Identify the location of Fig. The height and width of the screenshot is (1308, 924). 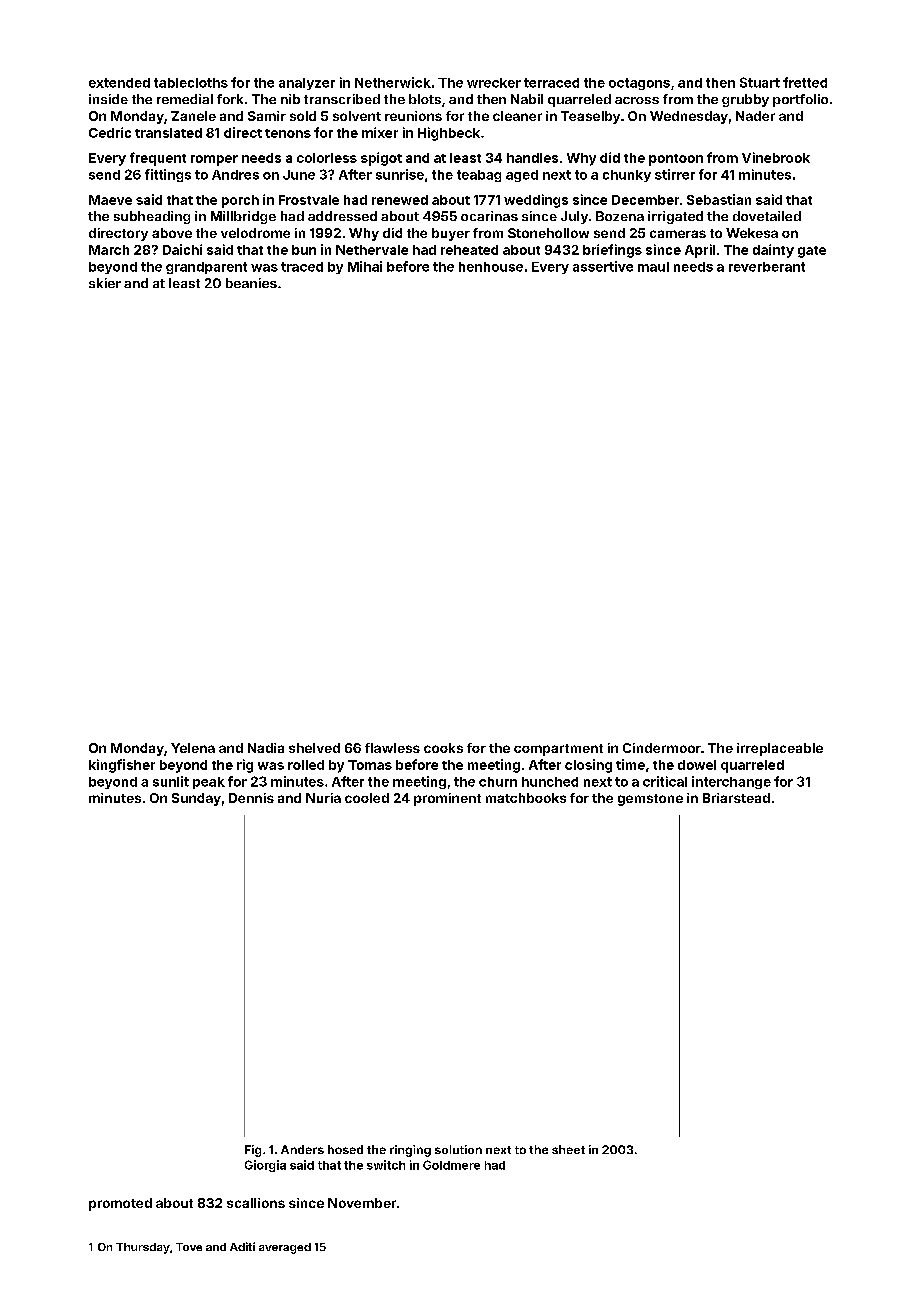
(253, 1151).
